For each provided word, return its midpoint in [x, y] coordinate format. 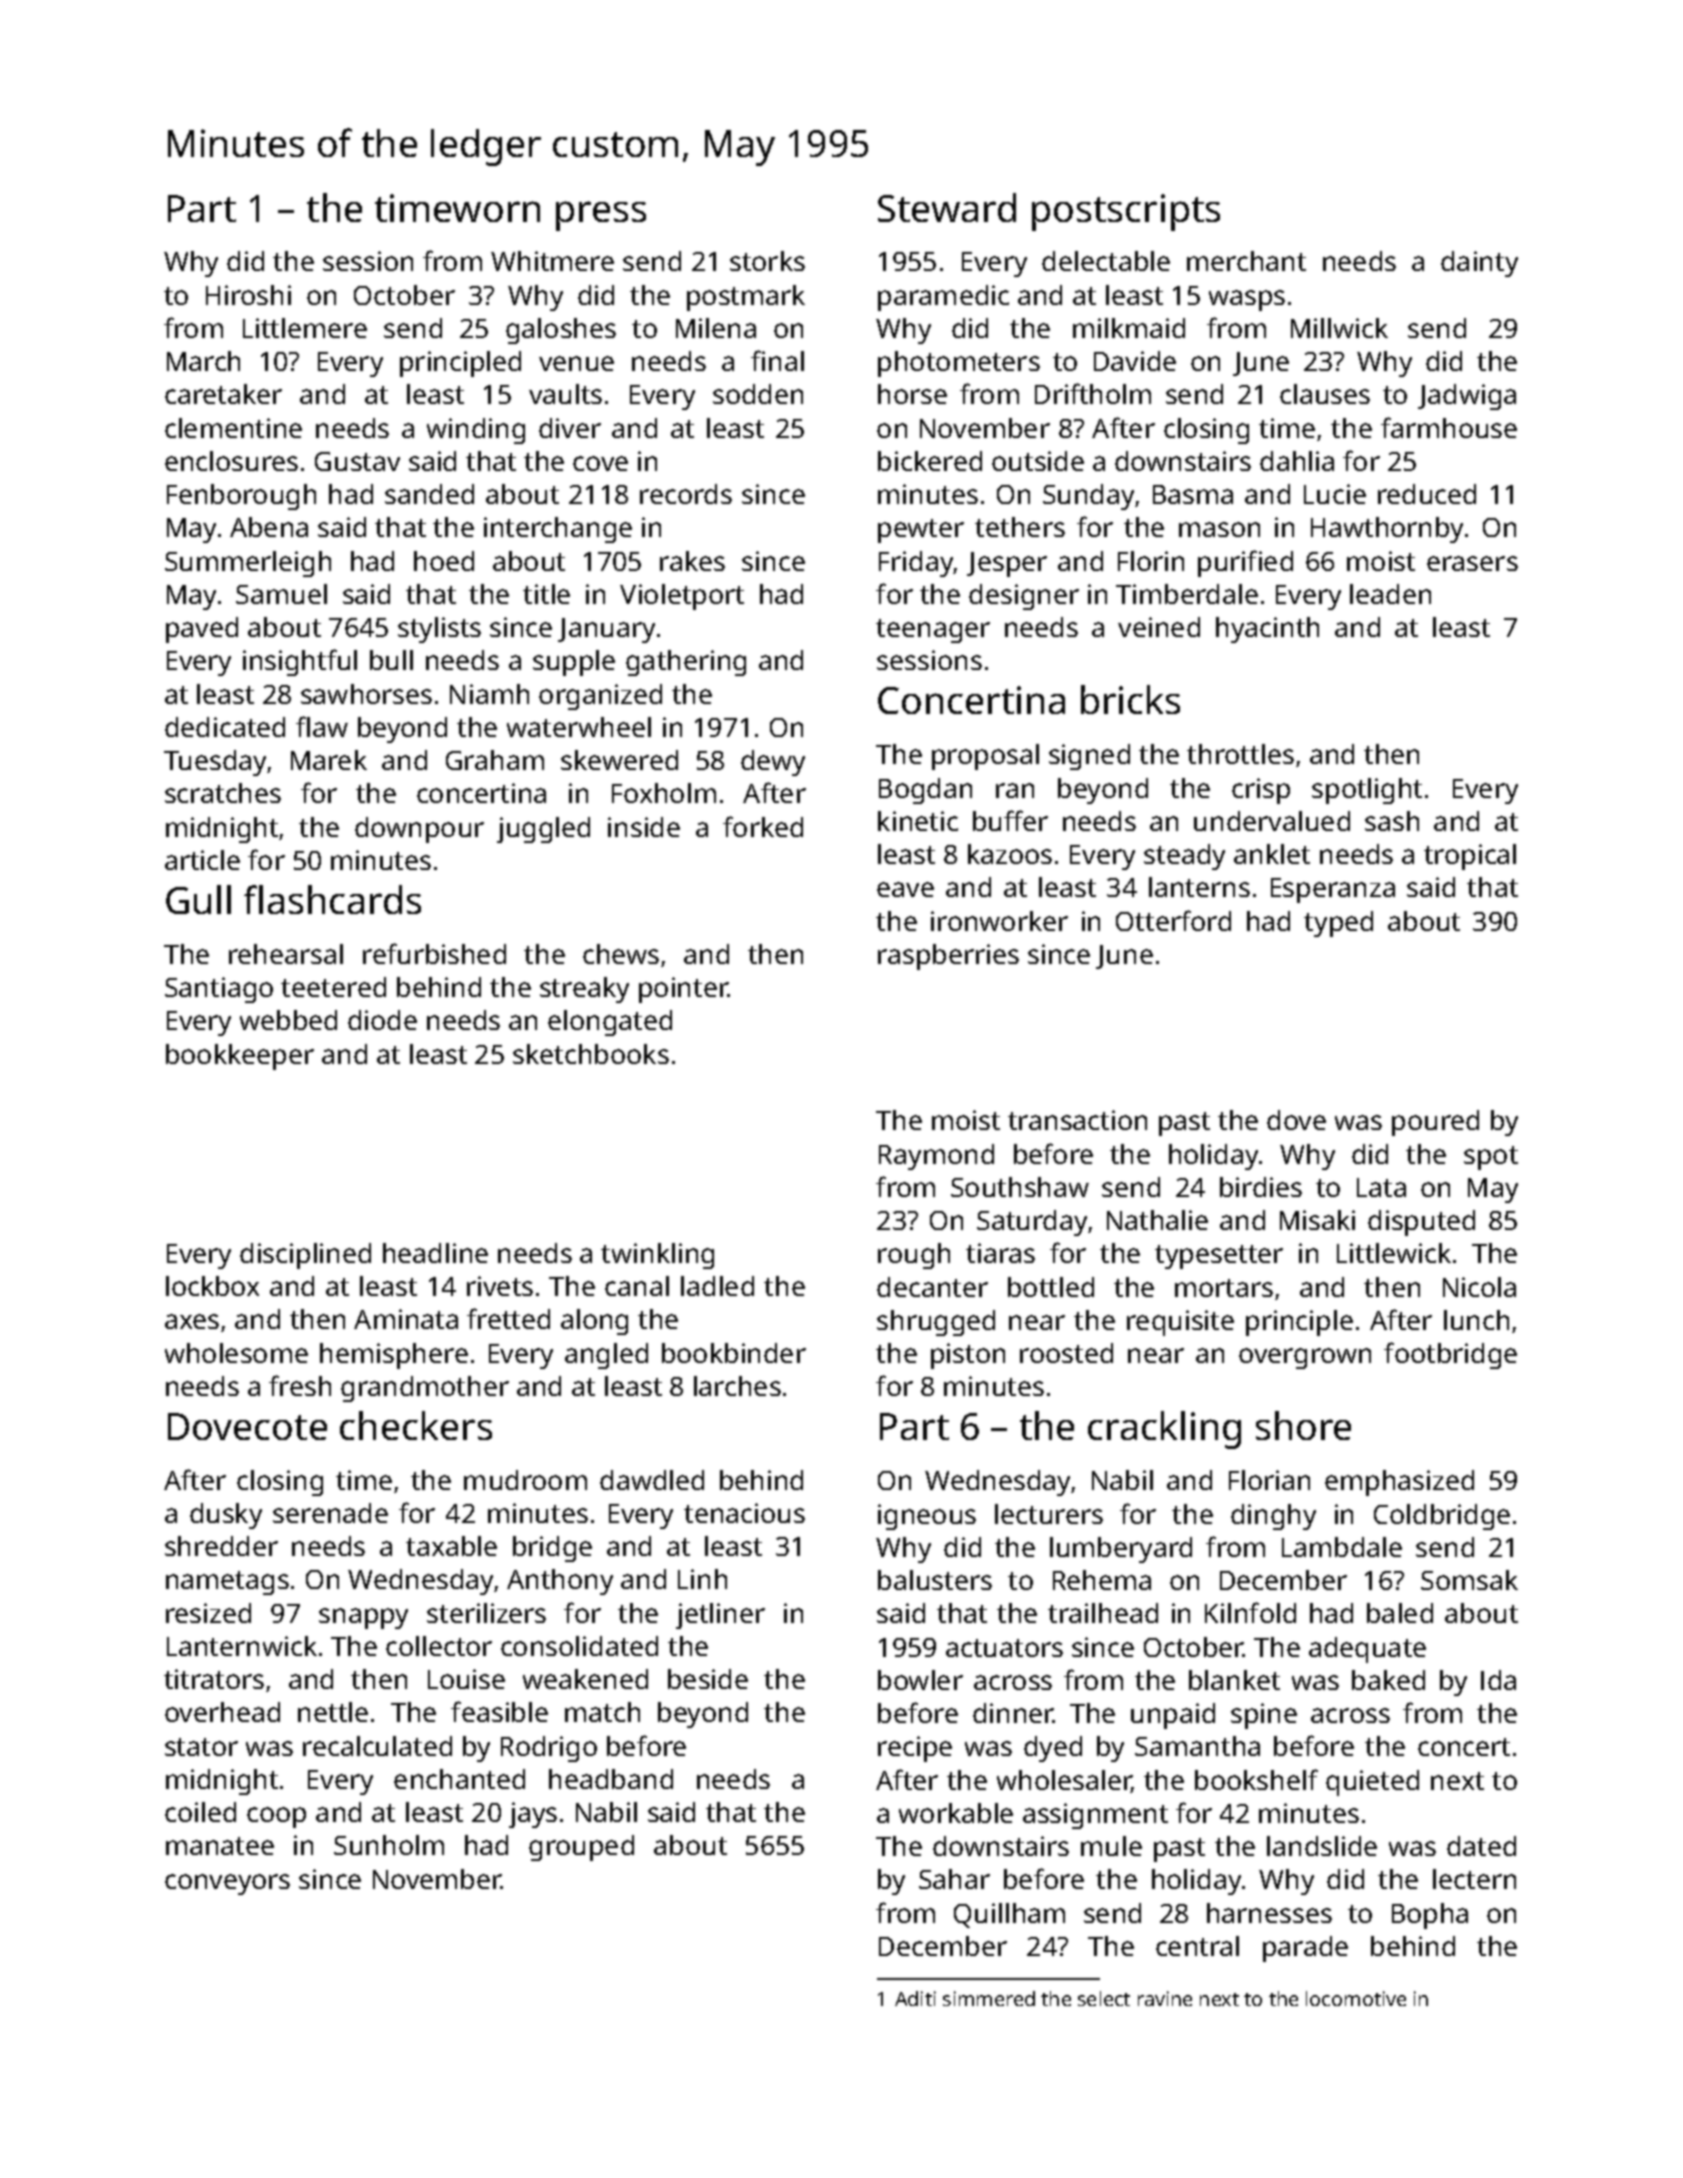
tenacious [744, 1513]
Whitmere [552, 261]
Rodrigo [549, 1749]
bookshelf [1256, 1779]
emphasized [1399, 1483]
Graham [495, 760]
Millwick [1339, 328]
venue [576, 363]
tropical [1470, 857]
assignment [1095, 1816]
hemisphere [394, 1356]
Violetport [682, 597]
